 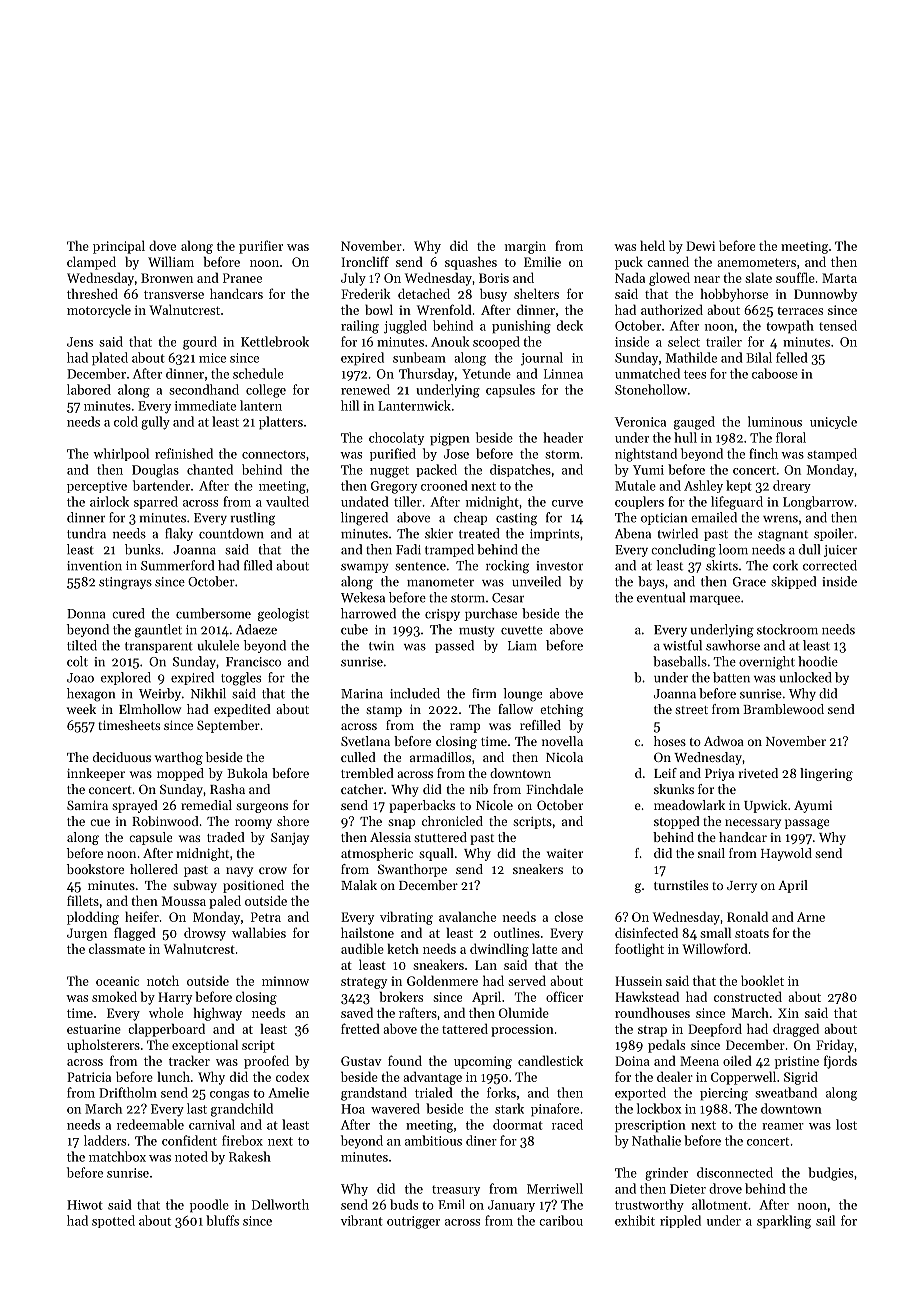 I want to click on Donna, so click(x=86, y=614).
